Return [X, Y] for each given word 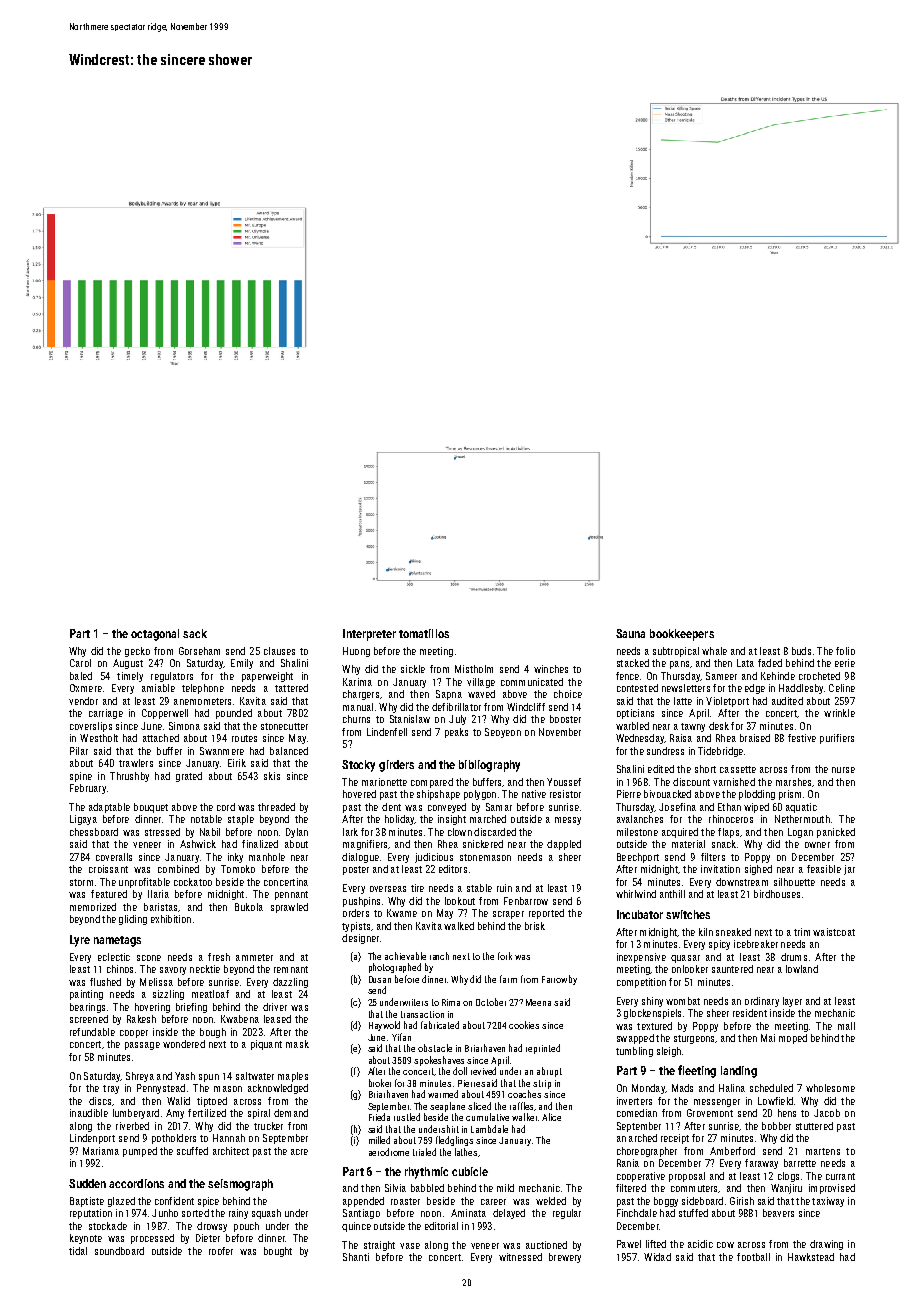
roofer [221, 1251]
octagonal [155, 635]
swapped [635, 1039]
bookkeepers [682, 635]
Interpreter [369, 635]
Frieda [379, 1117]
